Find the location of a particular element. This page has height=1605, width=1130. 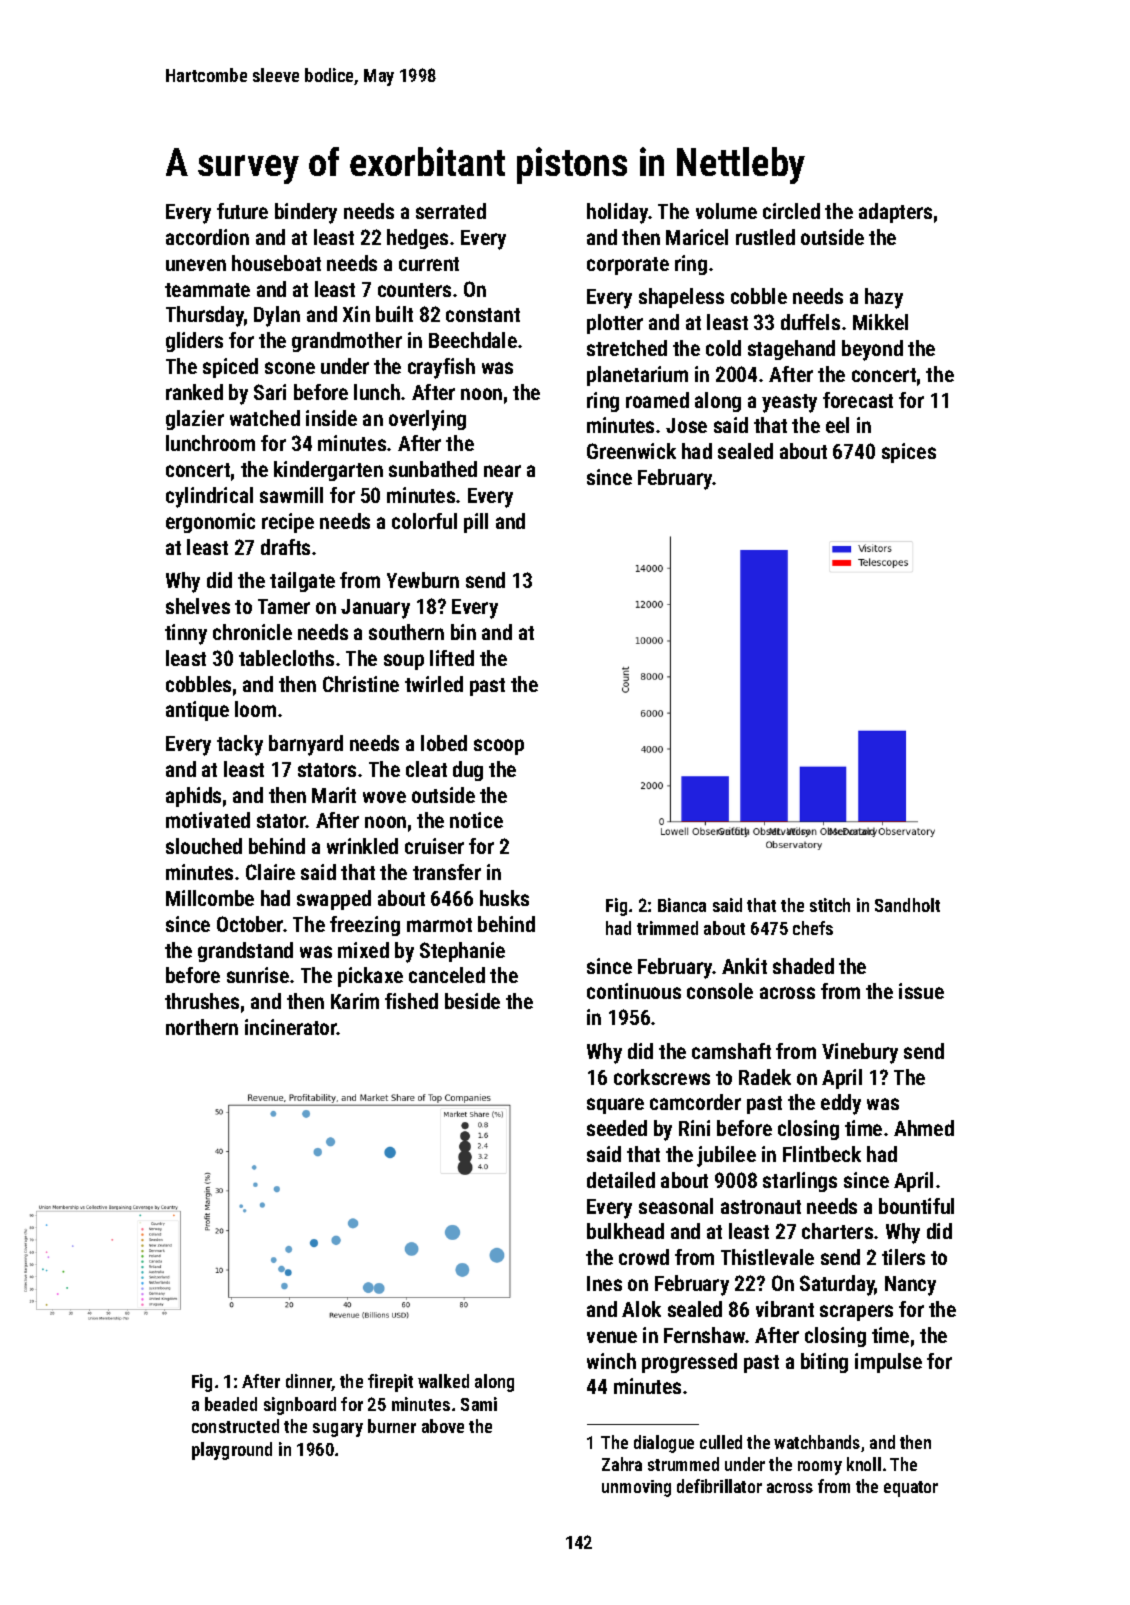

holiday is located at coordinates (618, 213).
